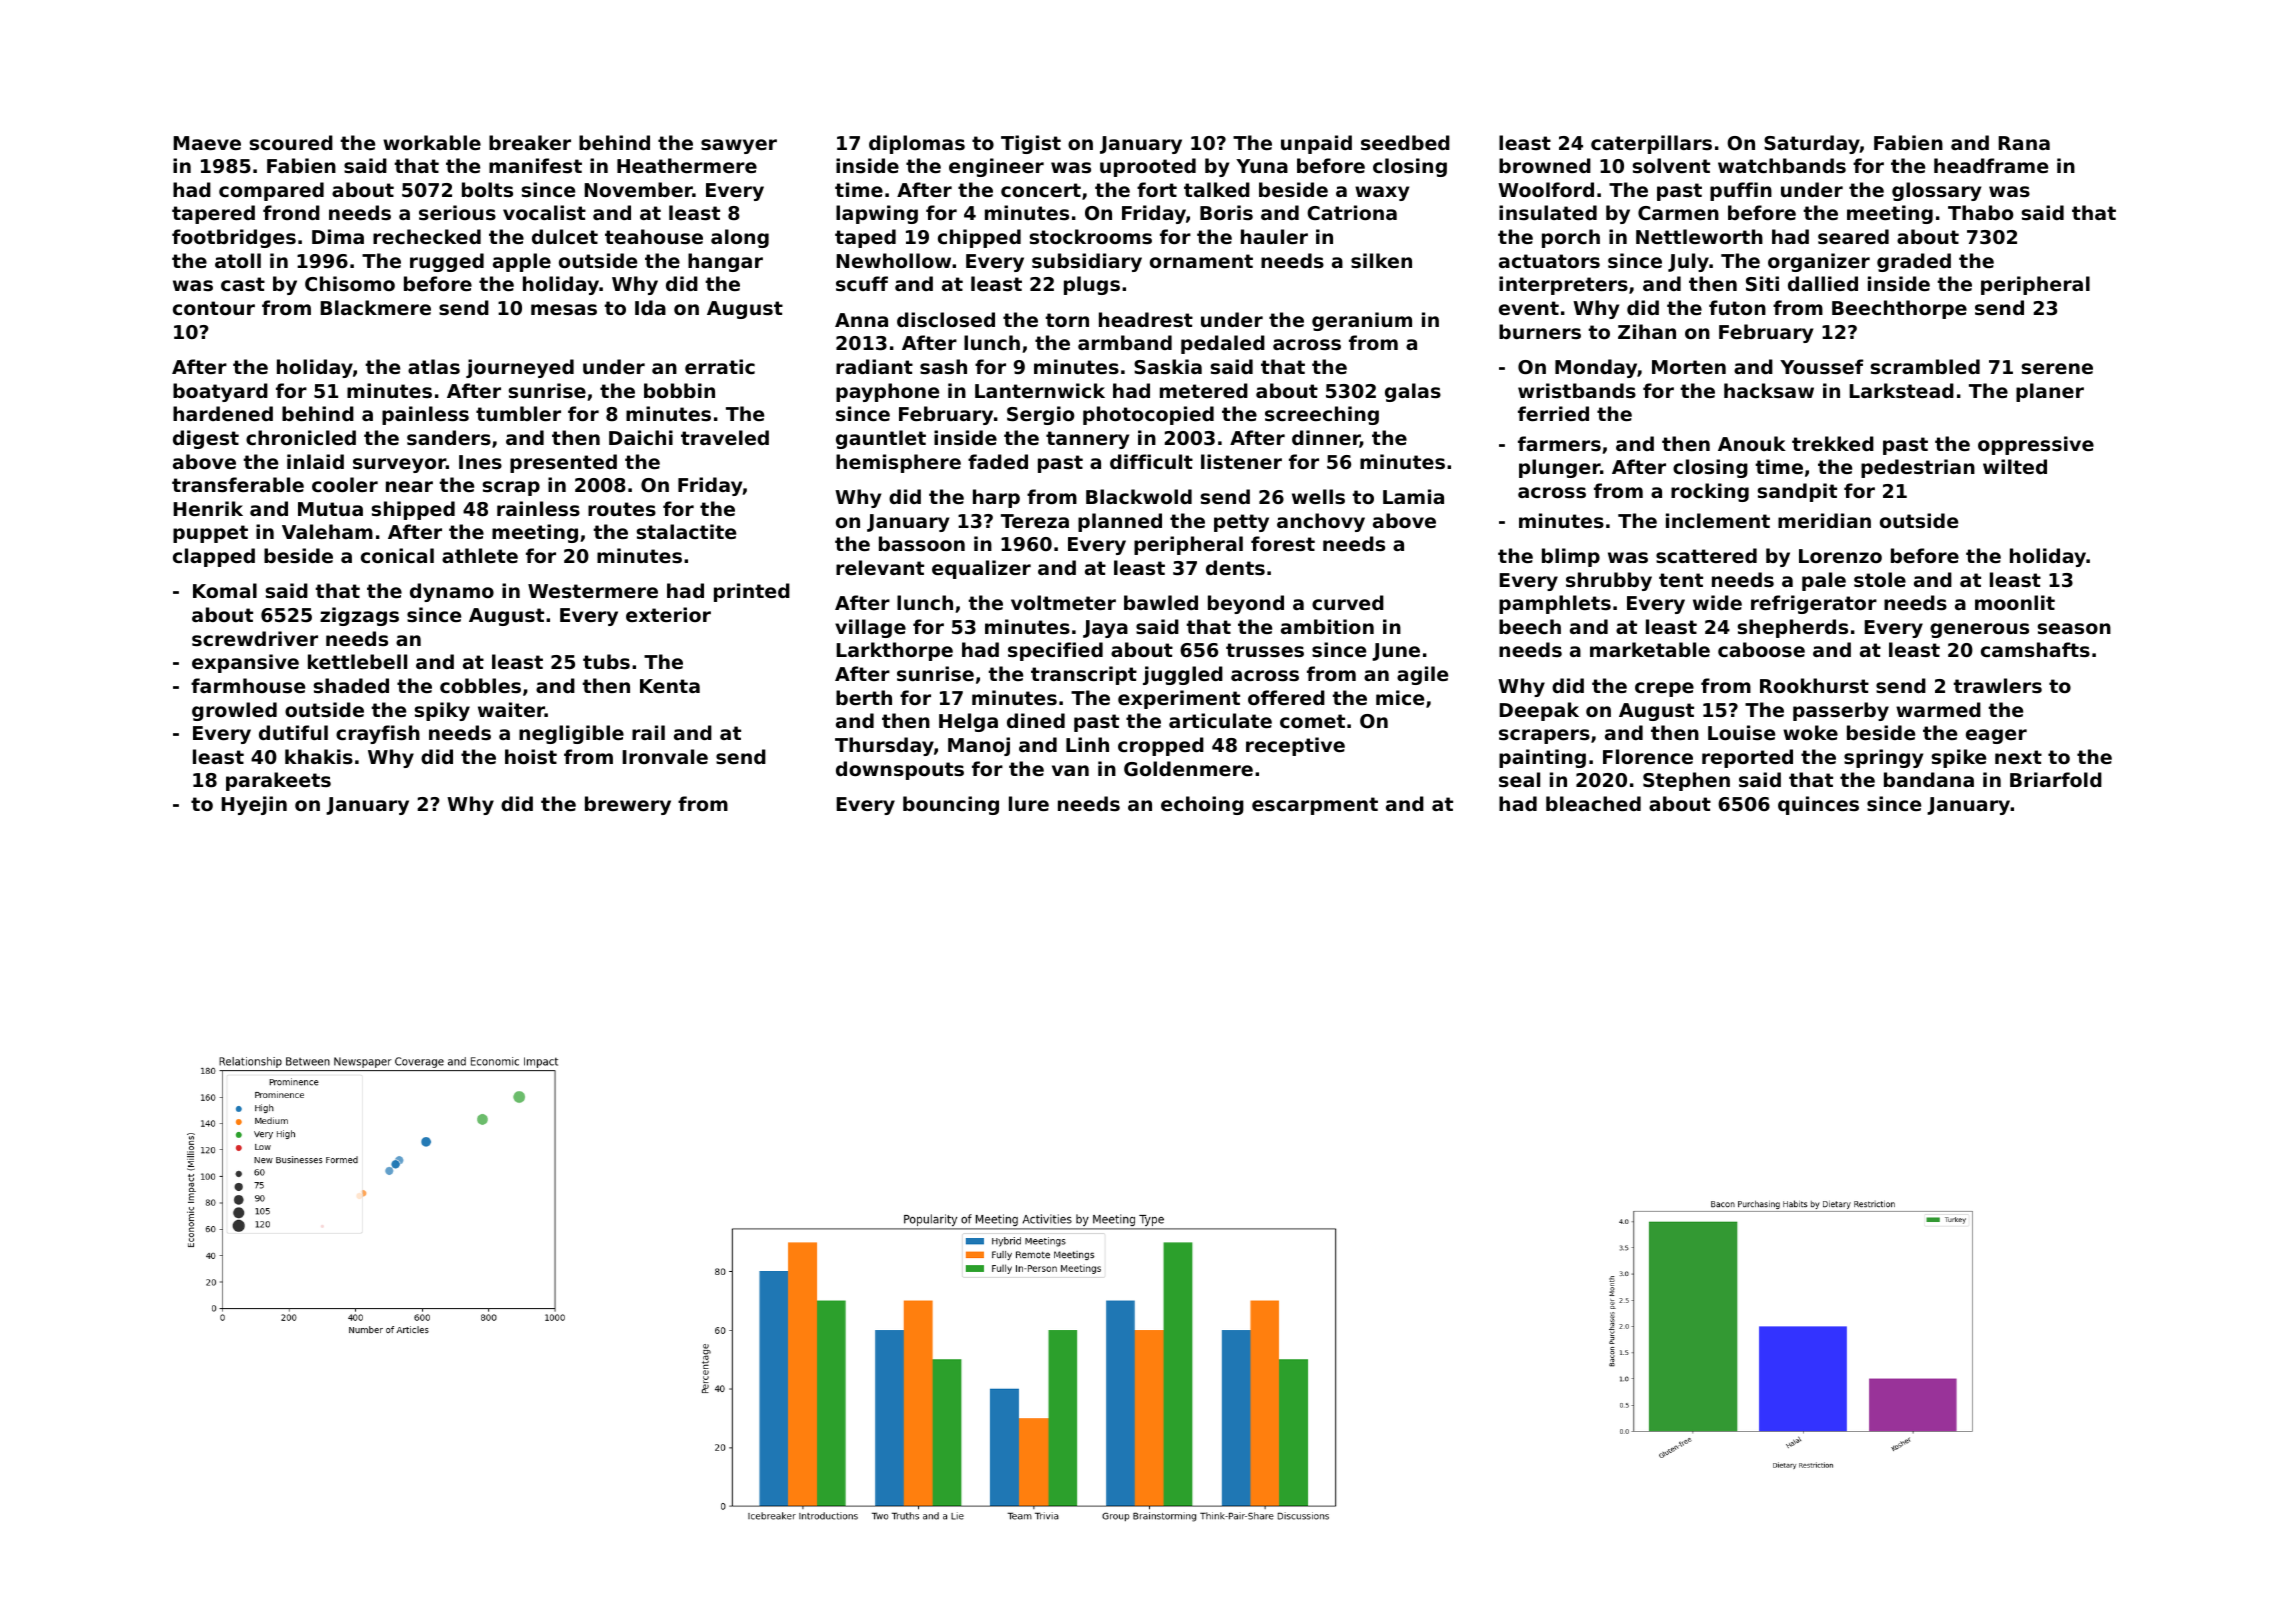  I want to click on clapped, so click(214, 557).
